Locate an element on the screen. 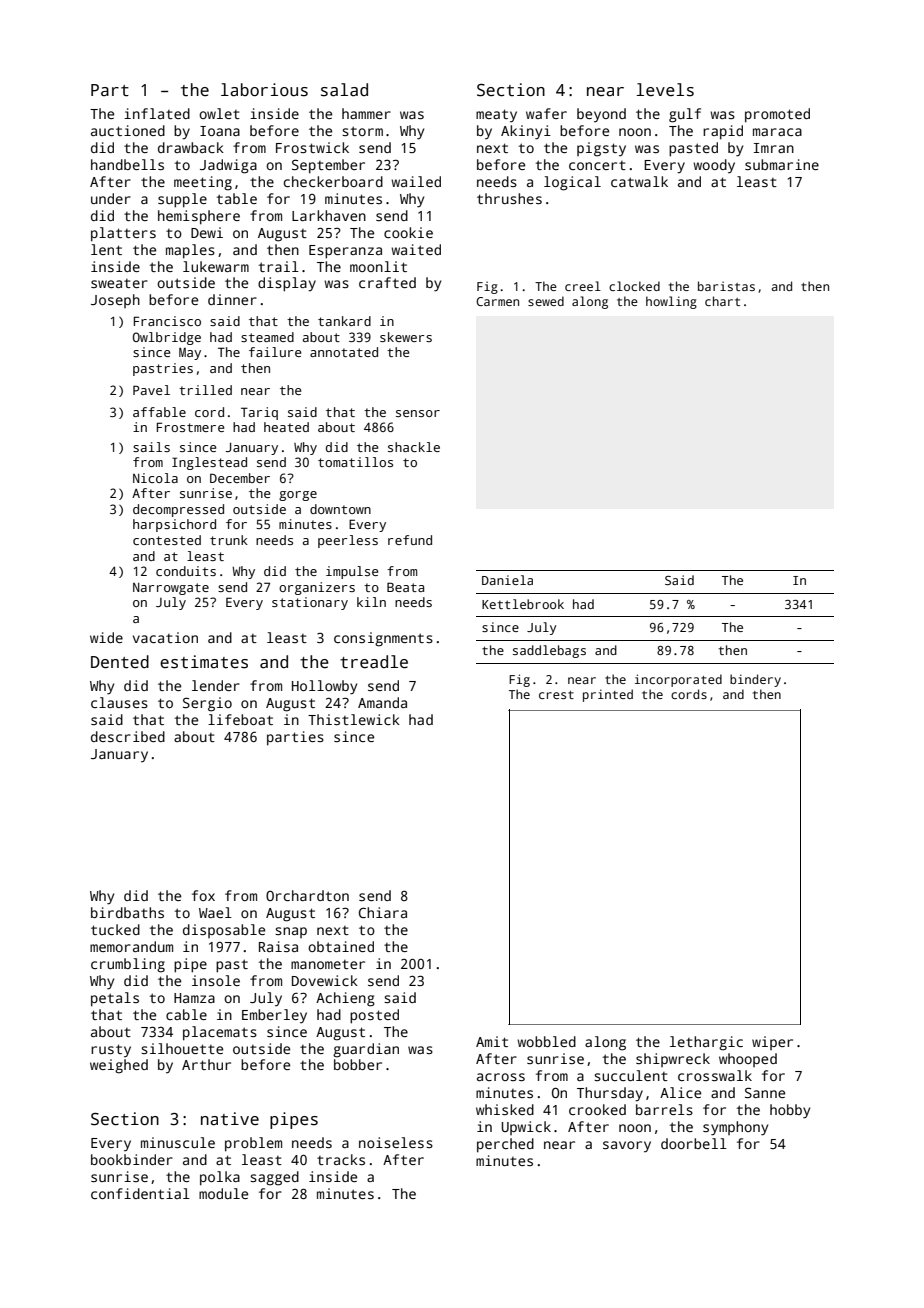  incorporated is located at coordinates (678, 680).
